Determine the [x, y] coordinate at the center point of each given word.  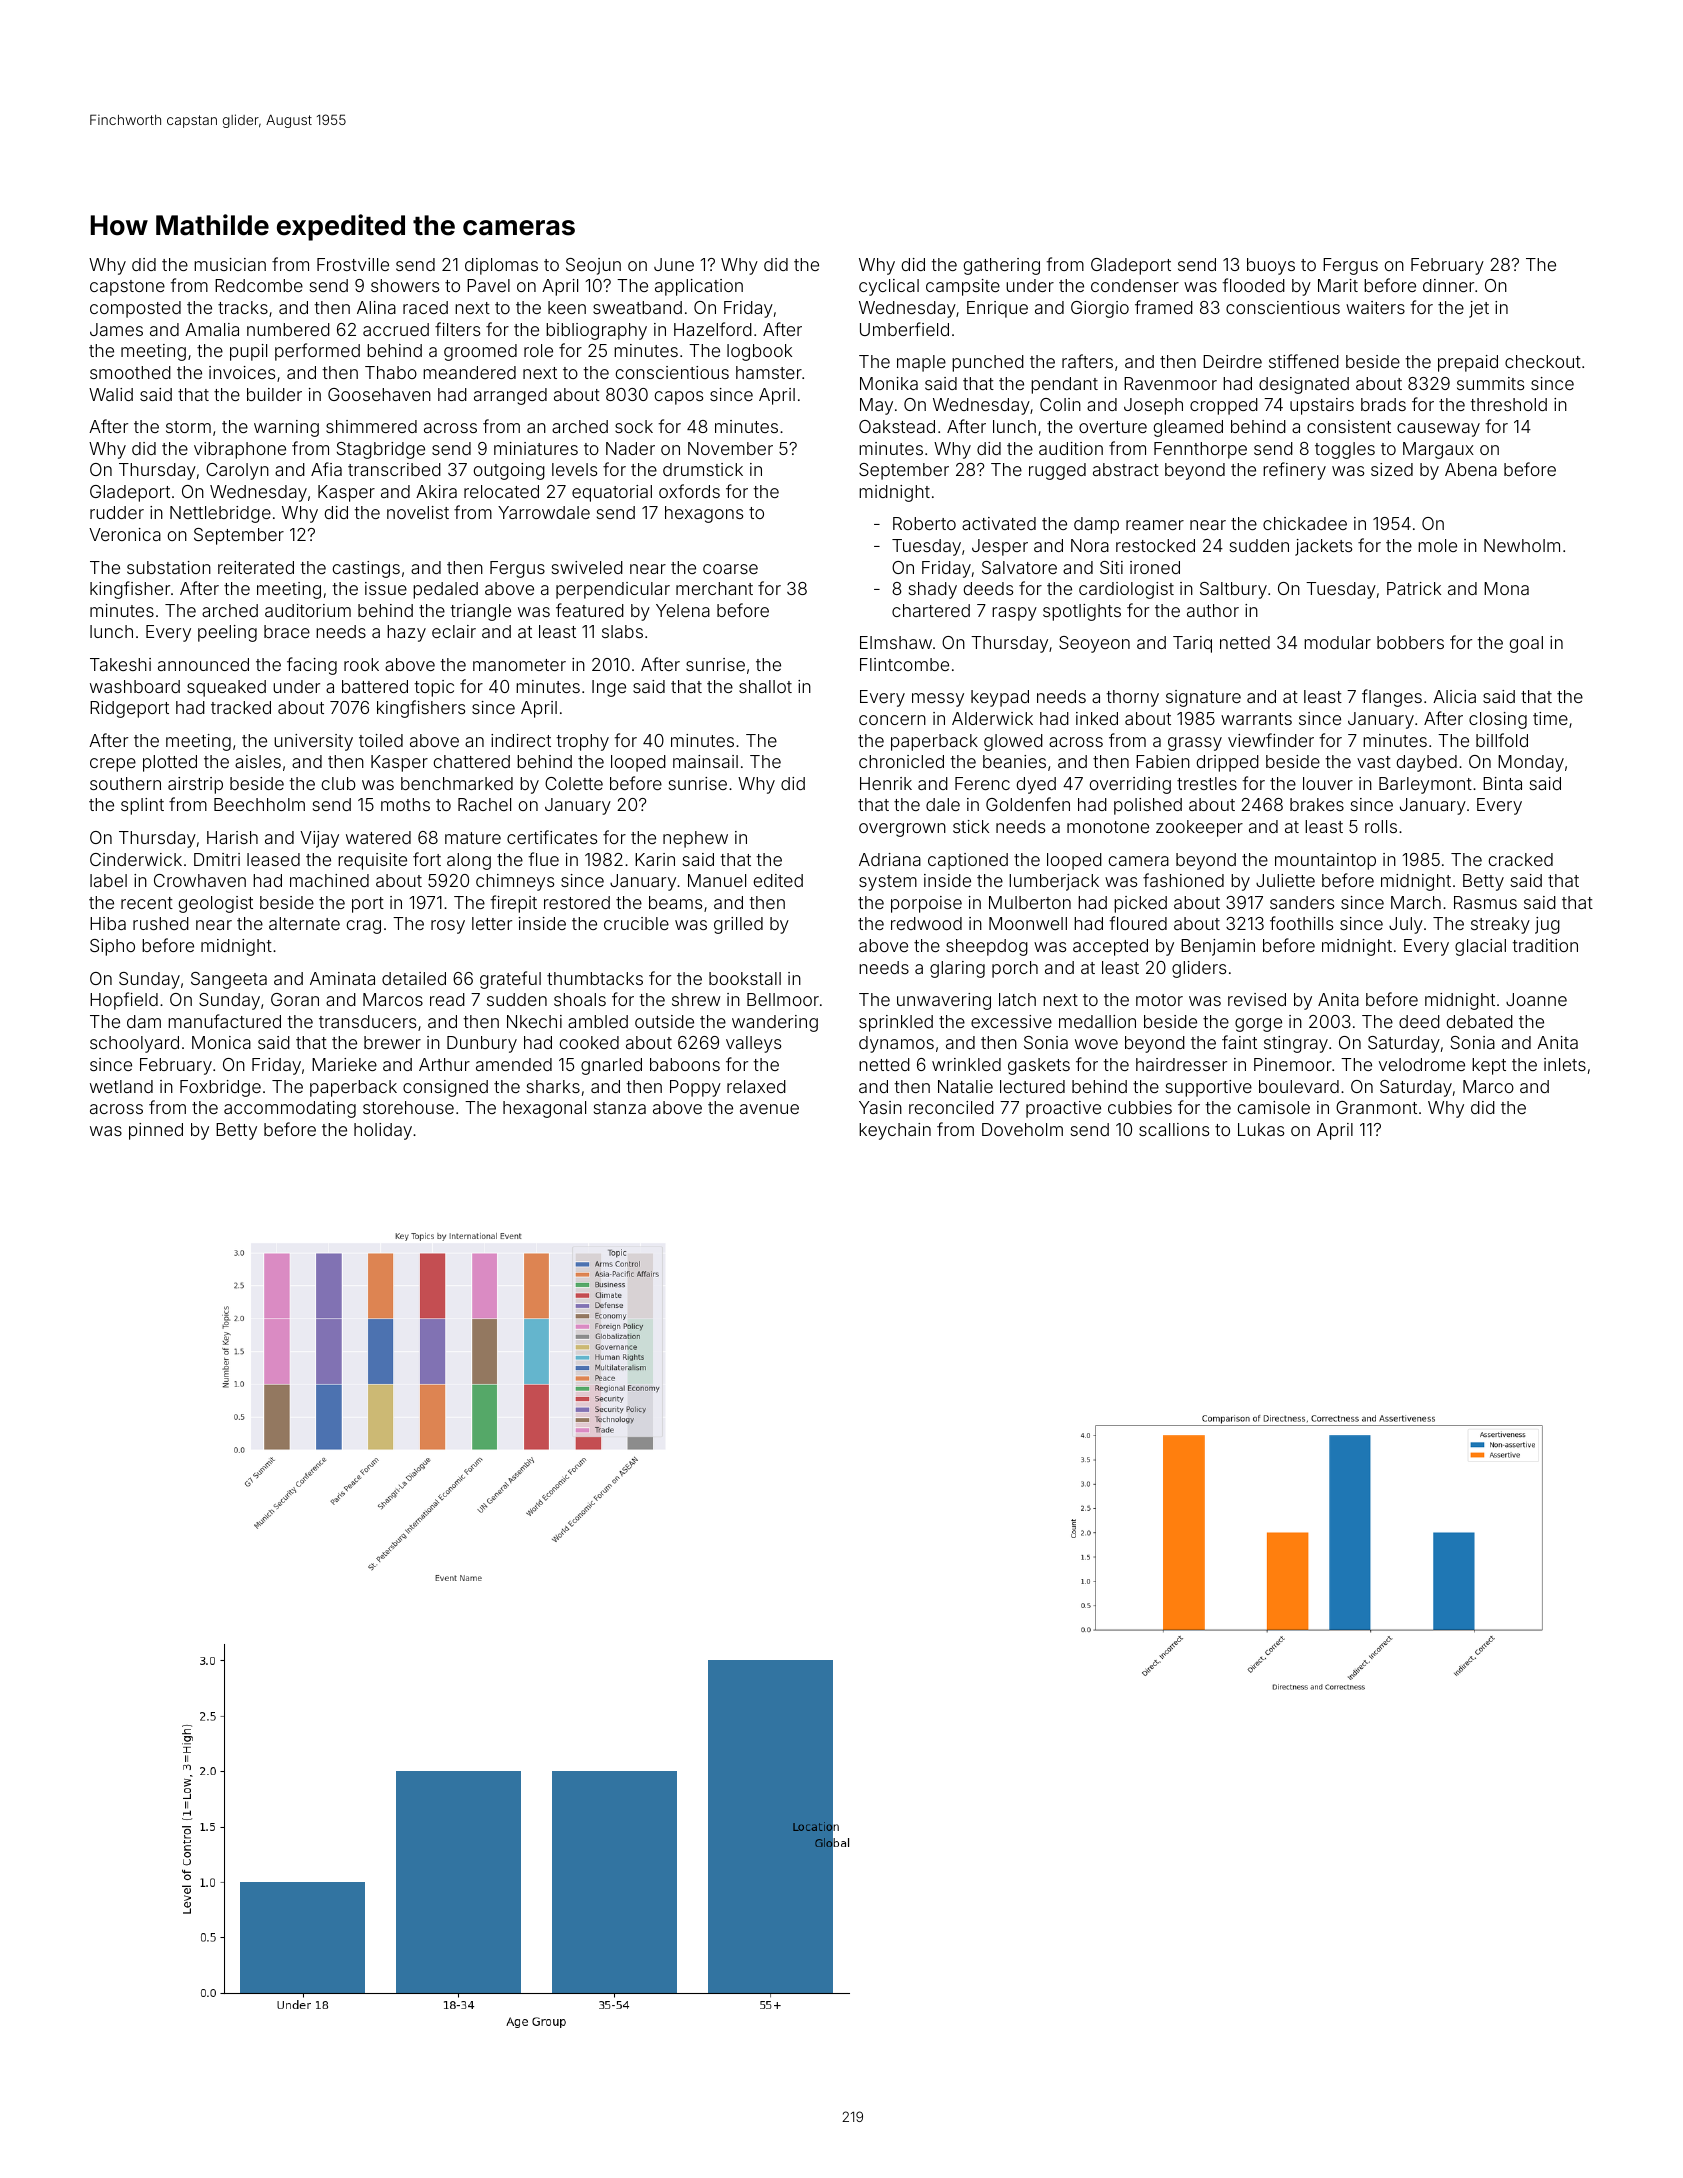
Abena [1471, 469]
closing [1498, 720]
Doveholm [1022, 1129]
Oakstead [897, 426]
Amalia [212, 329]
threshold [1508, 404]
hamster [769, 372]
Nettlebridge [220, 514]
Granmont [1376, 1107]
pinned [156, 1131]
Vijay [319, 839]
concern [892, 720]
